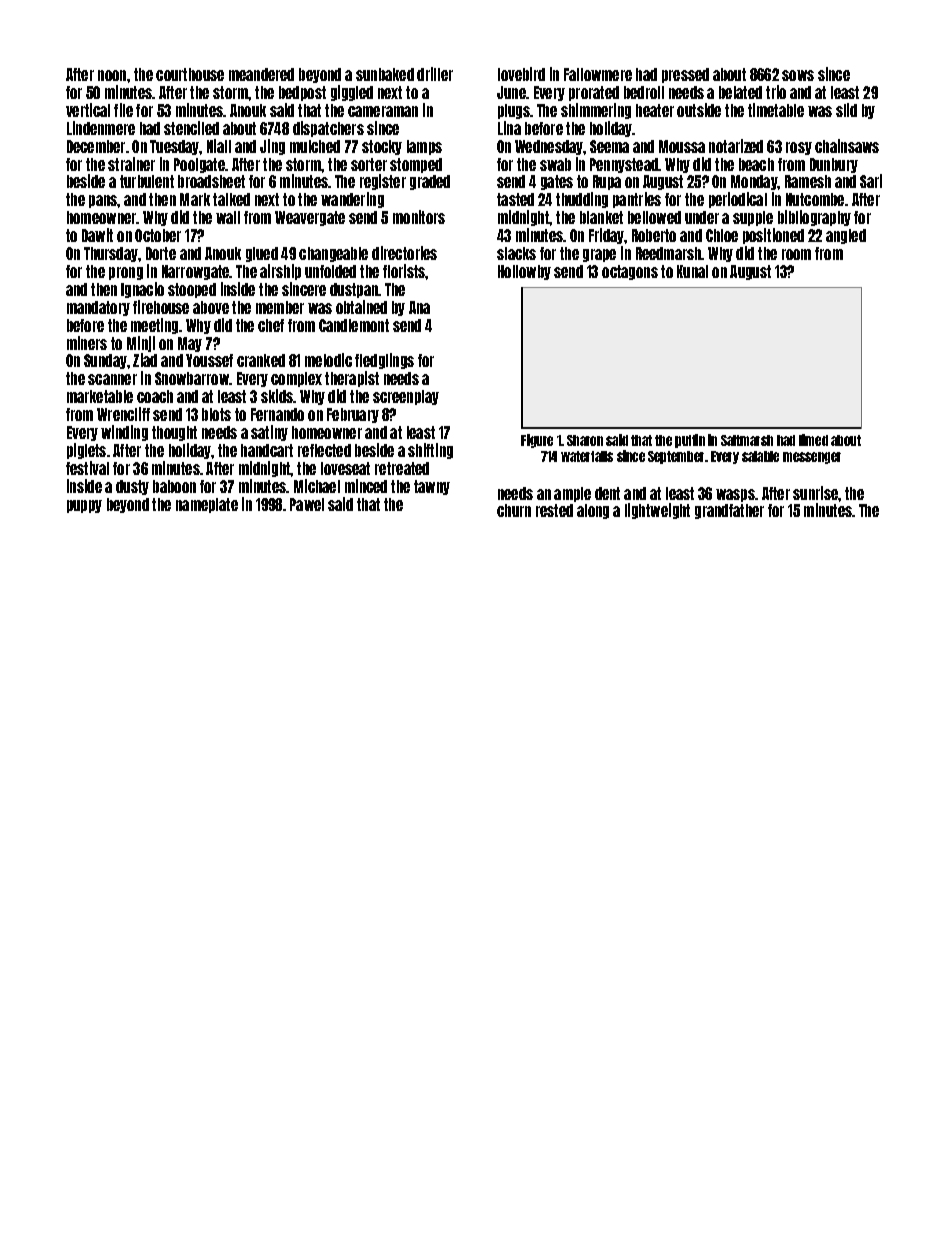 Image resolution: width=952 pixels, height=1233 pixels. Describe the element at coordinates (776, 110) in the page. I see `timetable` at that location.
